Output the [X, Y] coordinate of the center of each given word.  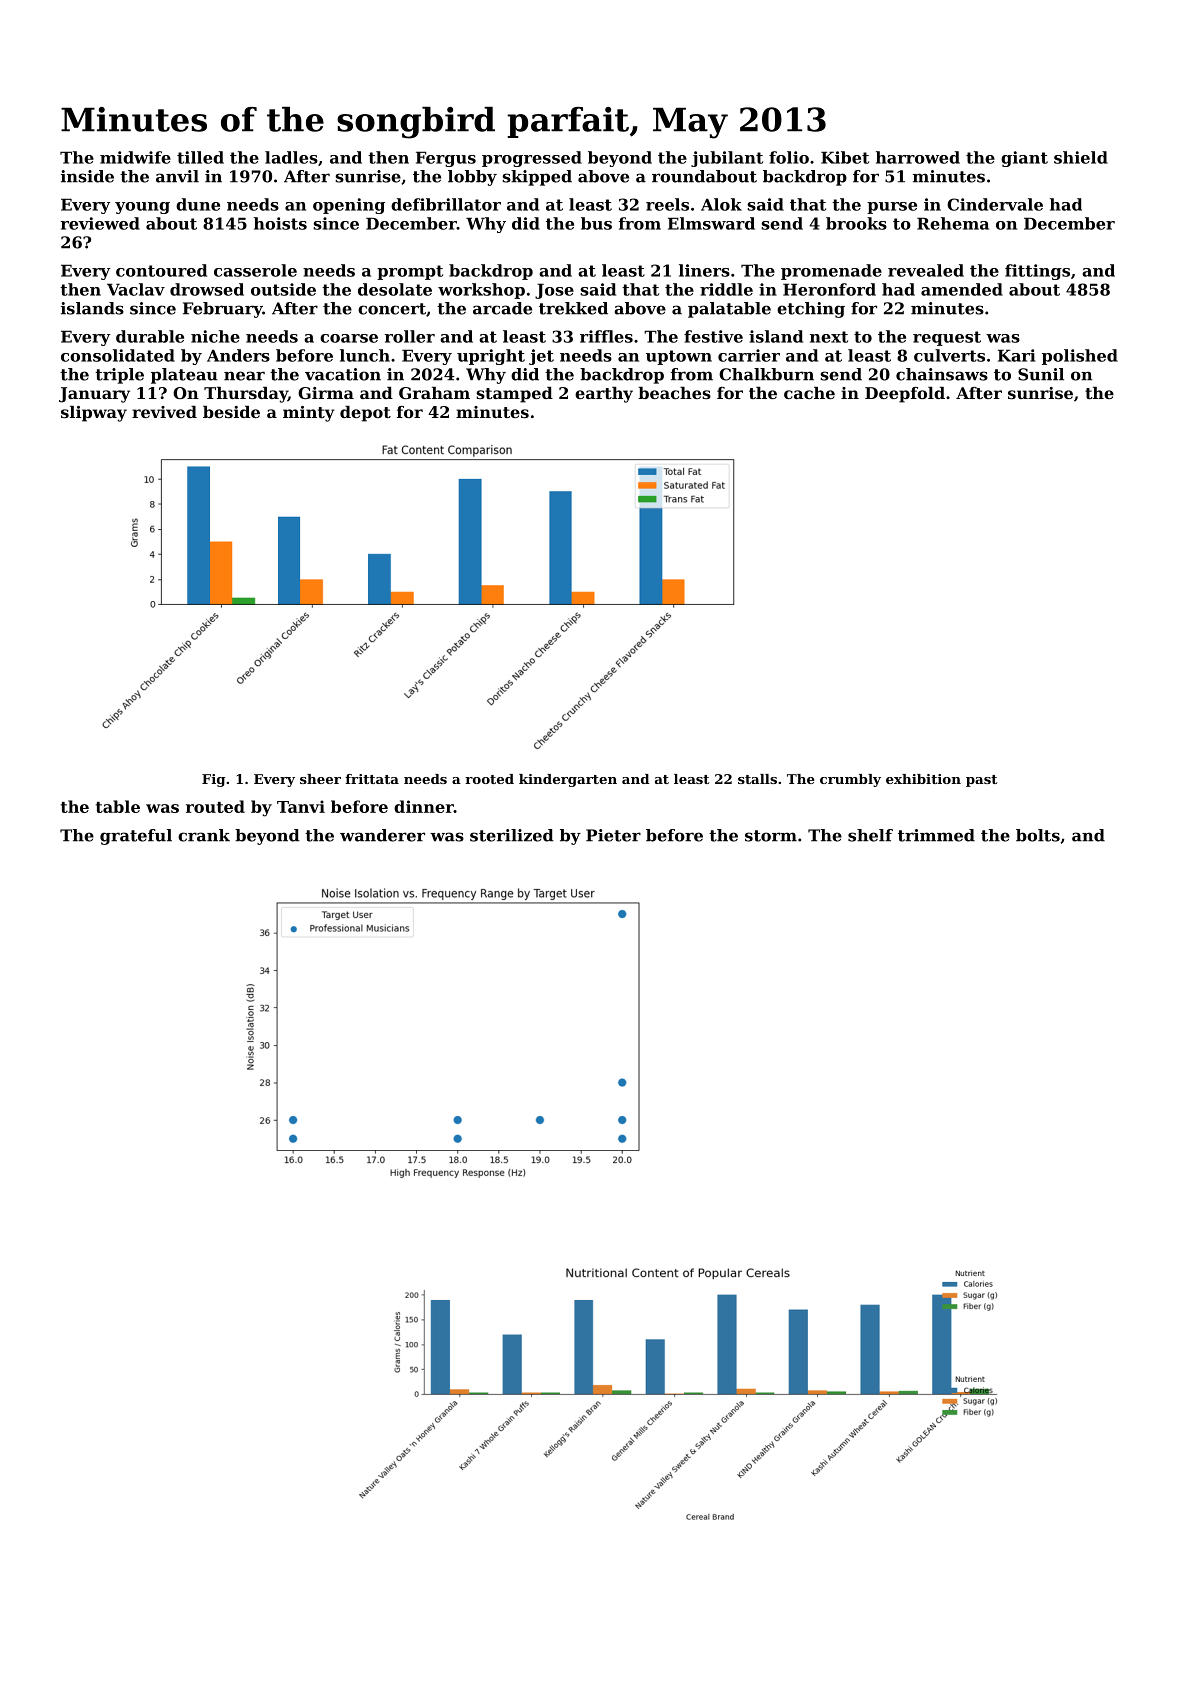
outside [283, 289]
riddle [726, 289]
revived [164, 412]
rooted [489, 779]
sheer [320, 779]
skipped [537, 178]
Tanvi [301, 806]
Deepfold [905, 395]
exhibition [923, 779]
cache [809, 393]
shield [1081, 157]
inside [87, 176]
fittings [1037, 272]
